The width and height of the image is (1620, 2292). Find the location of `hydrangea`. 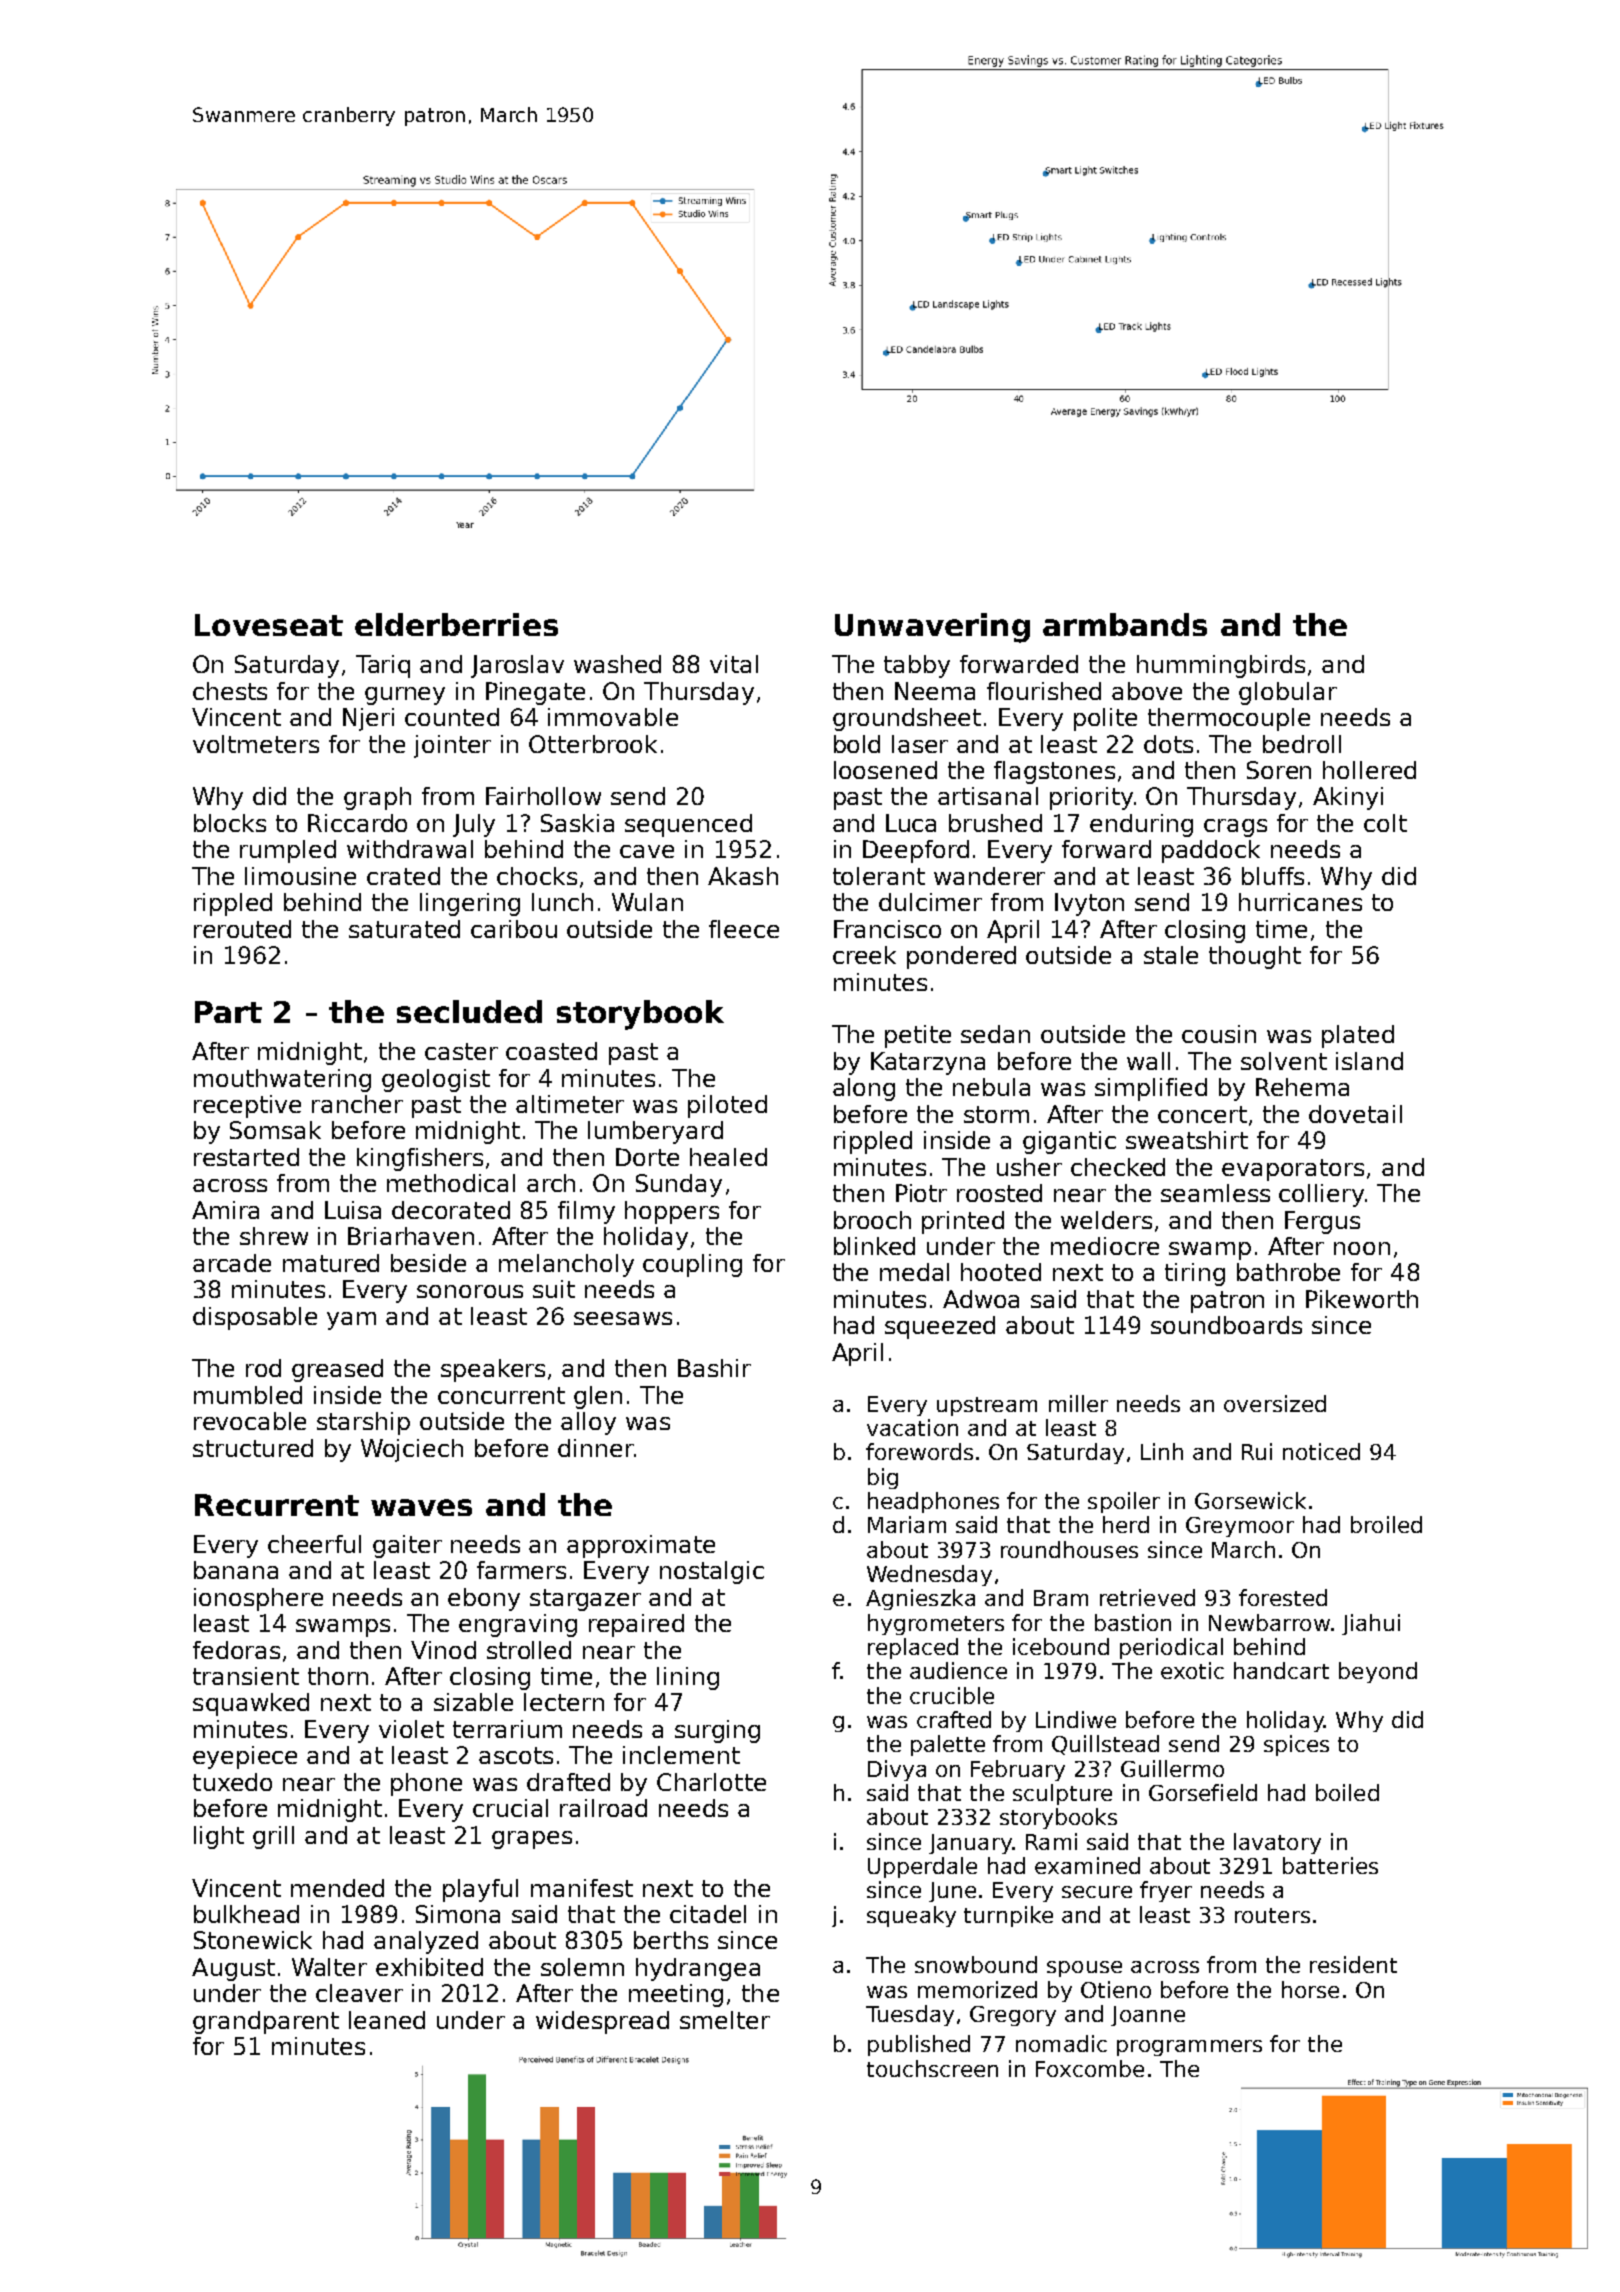

hydrangea is located at coordinates (698, 1969).
